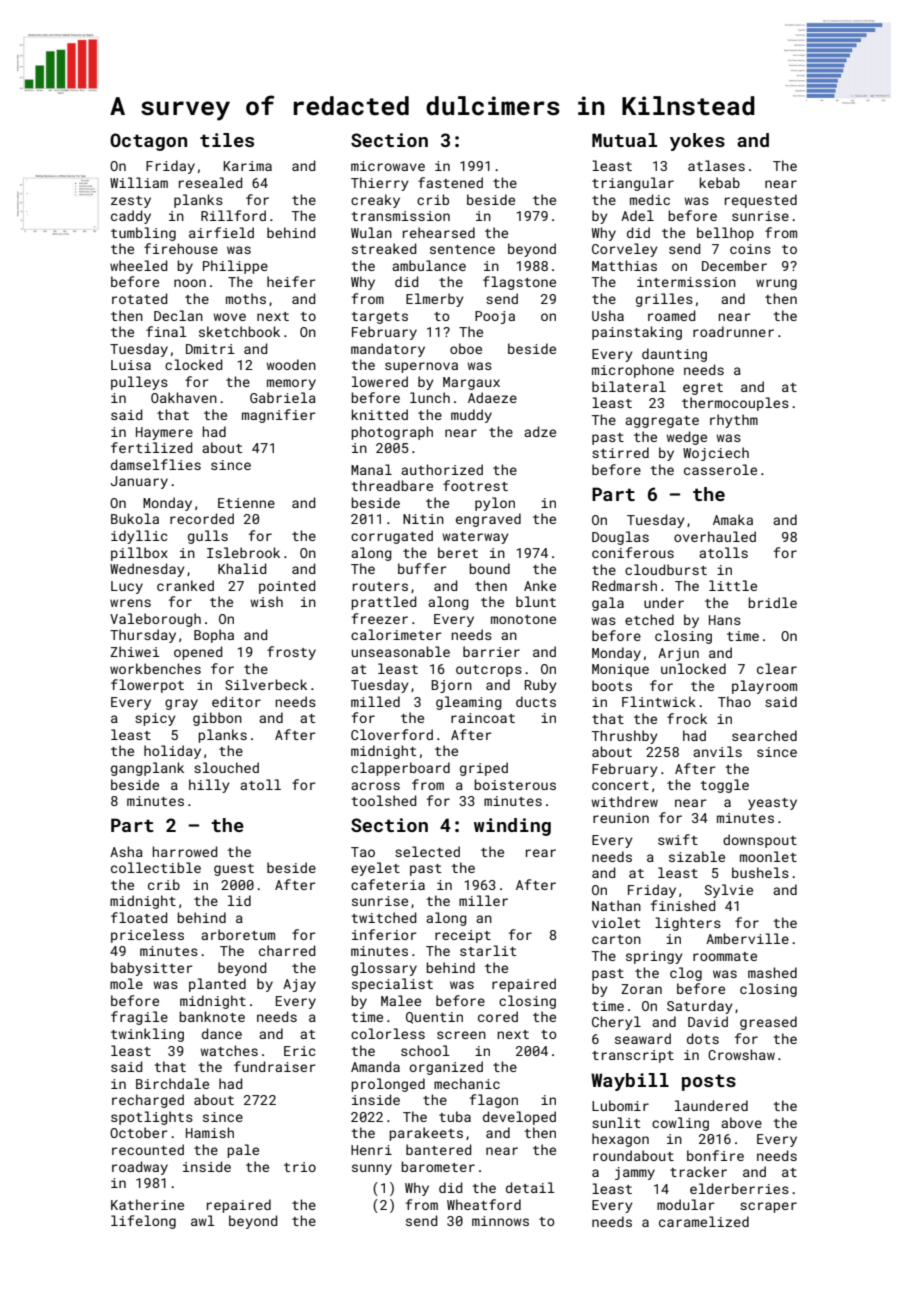 This page has width=908, height=1316. What do you see at coordinates (214, 636) in the page?
I see `Bopha` at bounding box center [214, 636].
